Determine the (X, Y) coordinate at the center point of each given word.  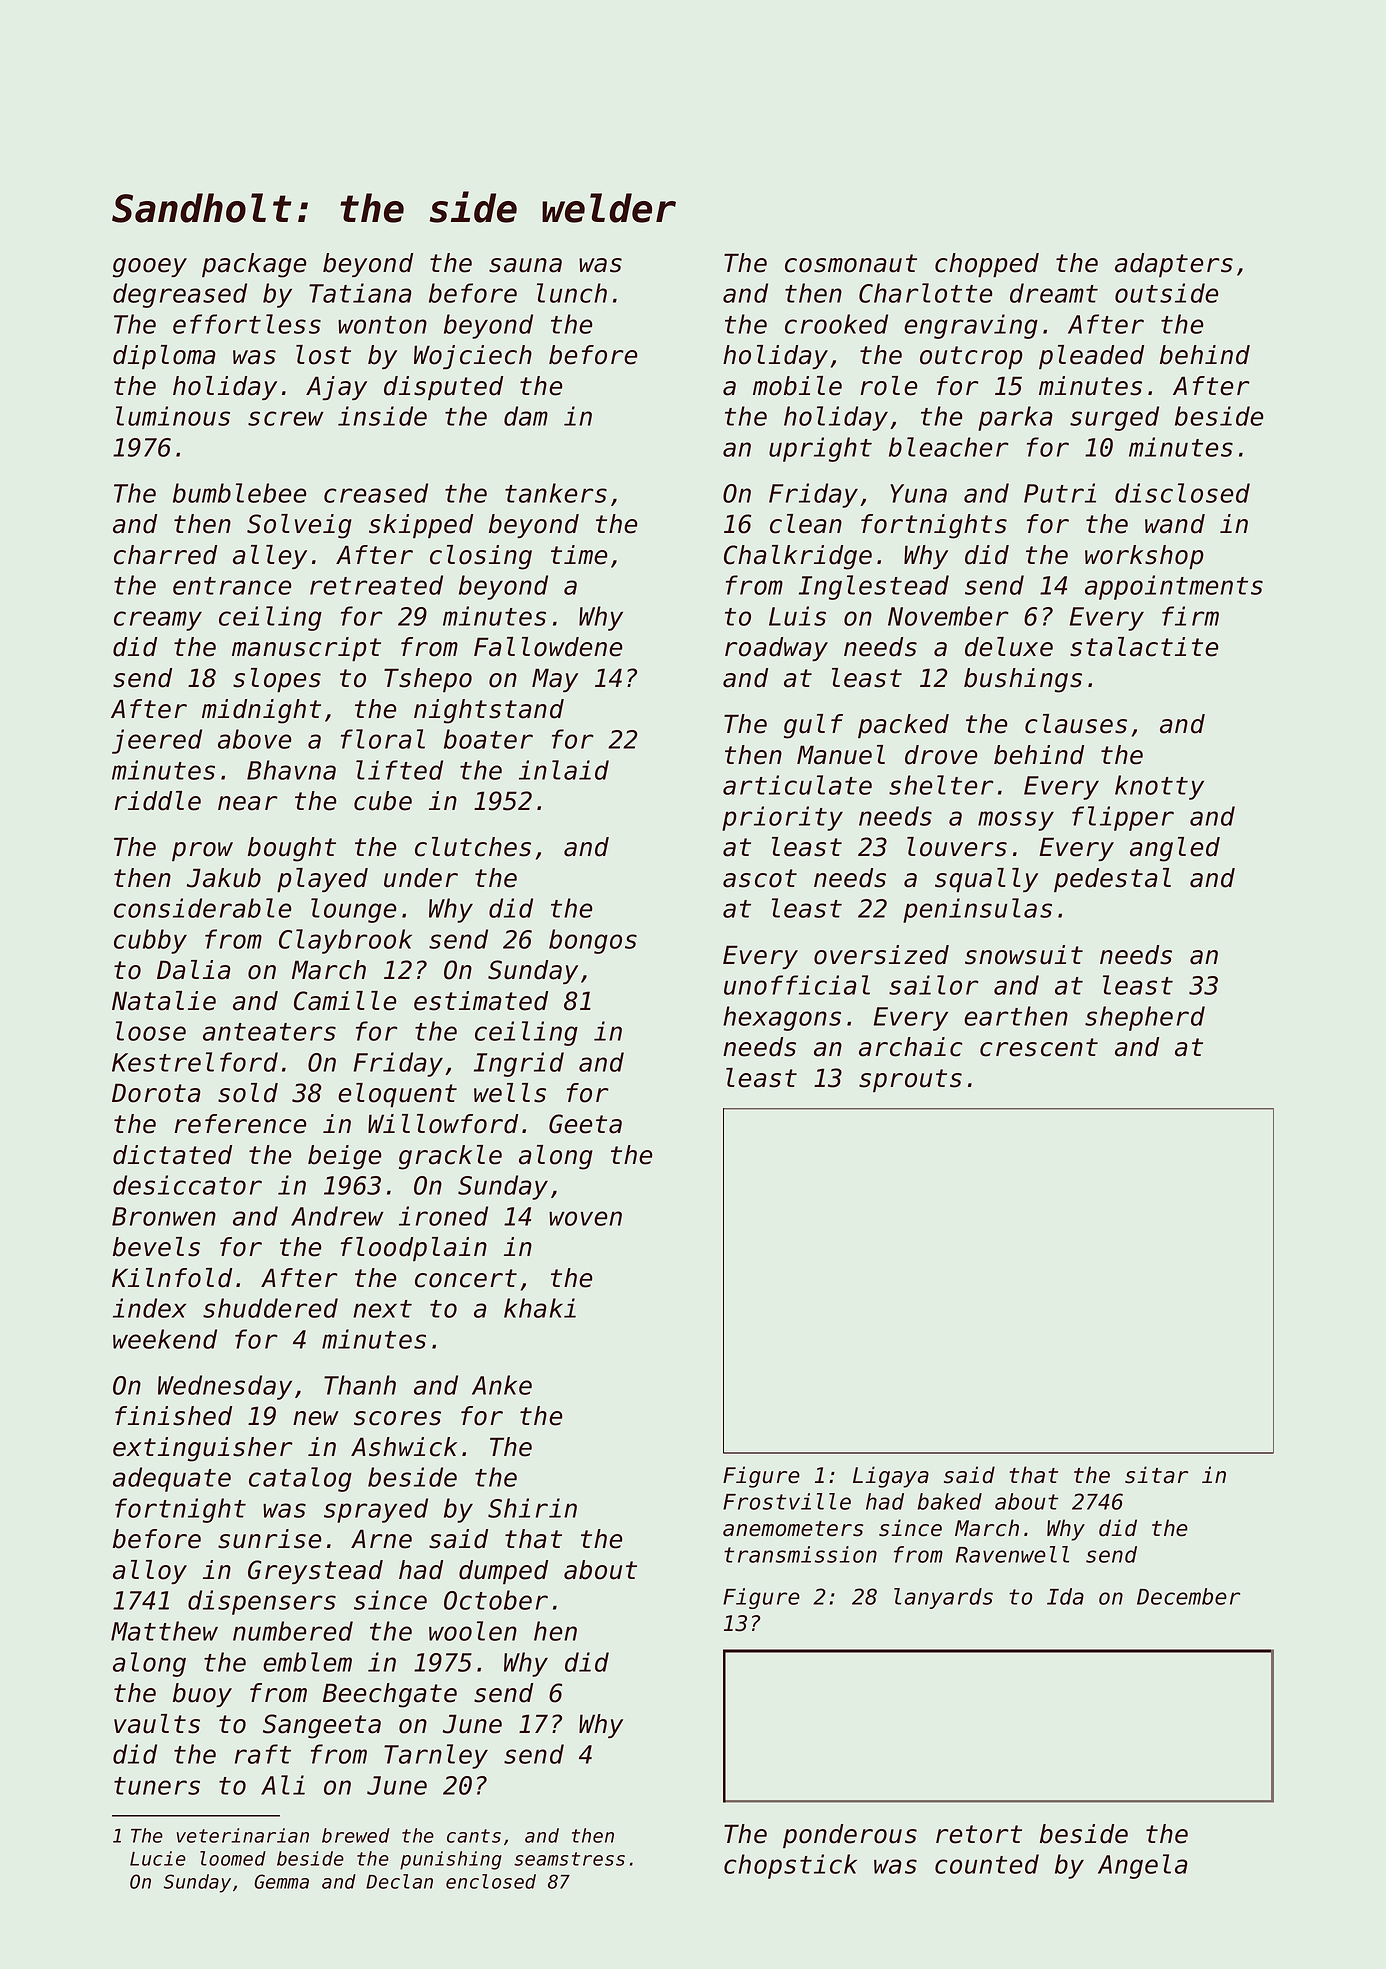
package (254, 265)
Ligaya (891, 1477)
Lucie (158, 1858)
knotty (1159, 787)
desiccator (187, 1185)
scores (397, 1418)
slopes (277, 680)
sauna (525, 265)
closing (481, 557)
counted (987, 1864)
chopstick (790, 1866)
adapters (1174, 265)
